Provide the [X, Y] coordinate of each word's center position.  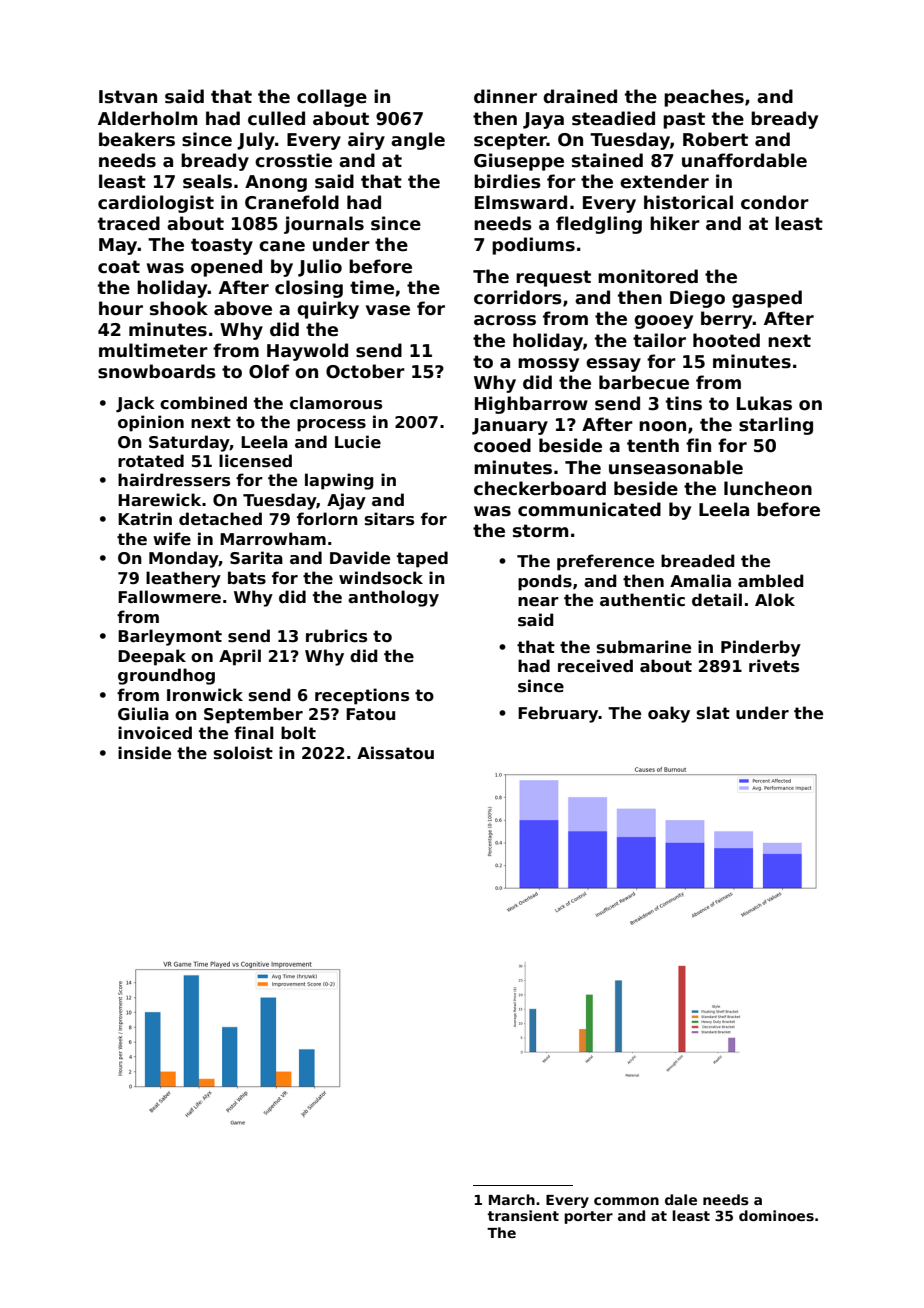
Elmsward [521, 202]
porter [588, 1217]
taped [422, 559]
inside [144, 753]
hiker [675, 223]
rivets [774, 666]
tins [684, 403]
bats [247, 578]
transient [523, 1215]
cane [282, 246]
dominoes [776, 1215]
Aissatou [395, 753]
